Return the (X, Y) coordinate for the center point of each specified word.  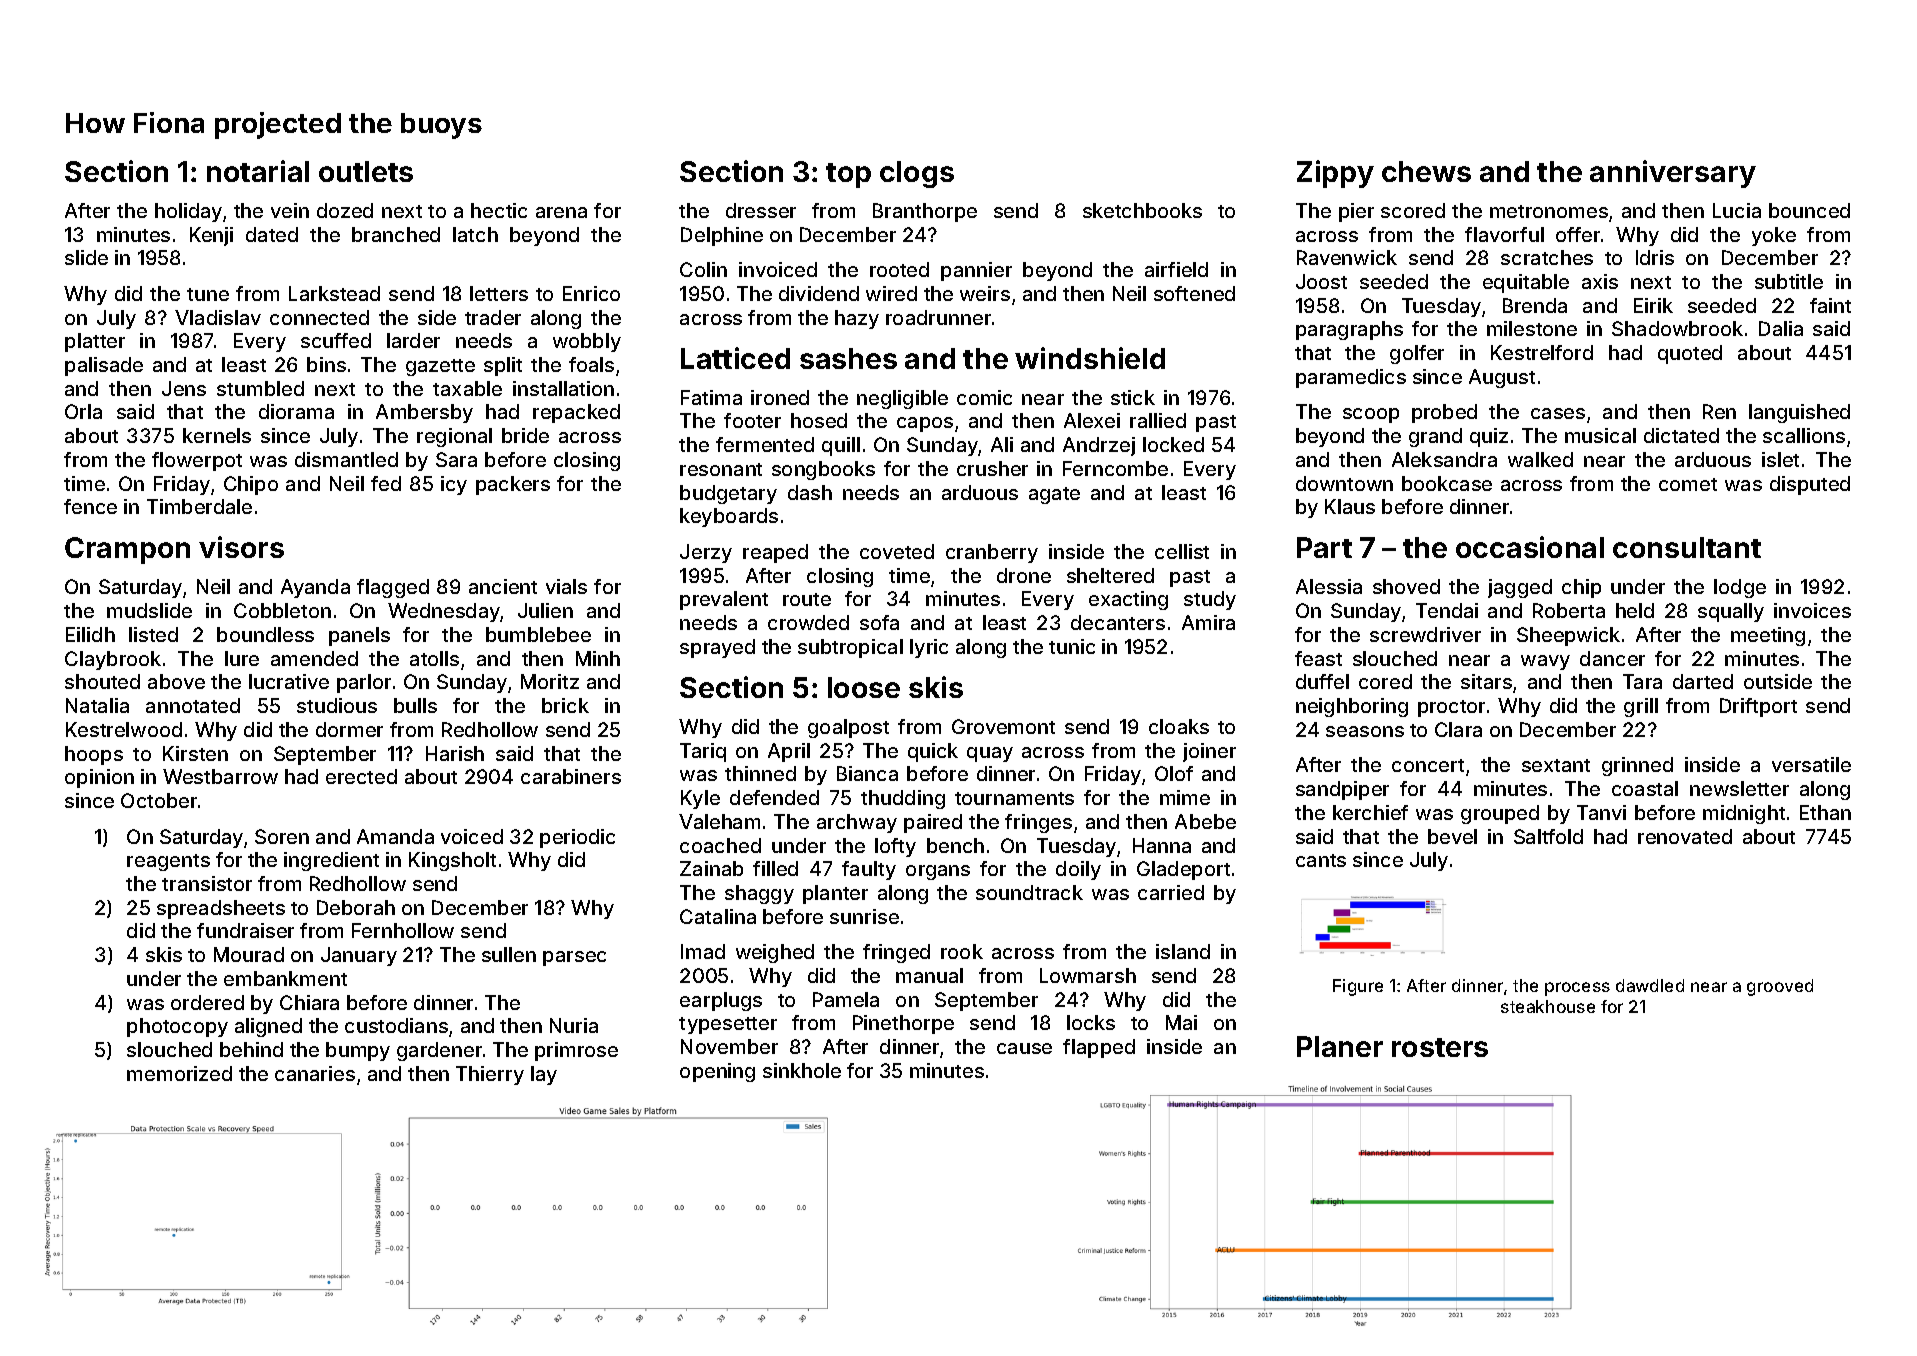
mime (1185, 797)
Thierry (490, 1075)
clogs (917, 174)
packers (513, 485)
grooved (1780, 987)
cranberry (992, 553)
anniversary (1673, 174)
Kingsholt (452, 861)
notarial (258, 171)
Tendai (1447, 610)
